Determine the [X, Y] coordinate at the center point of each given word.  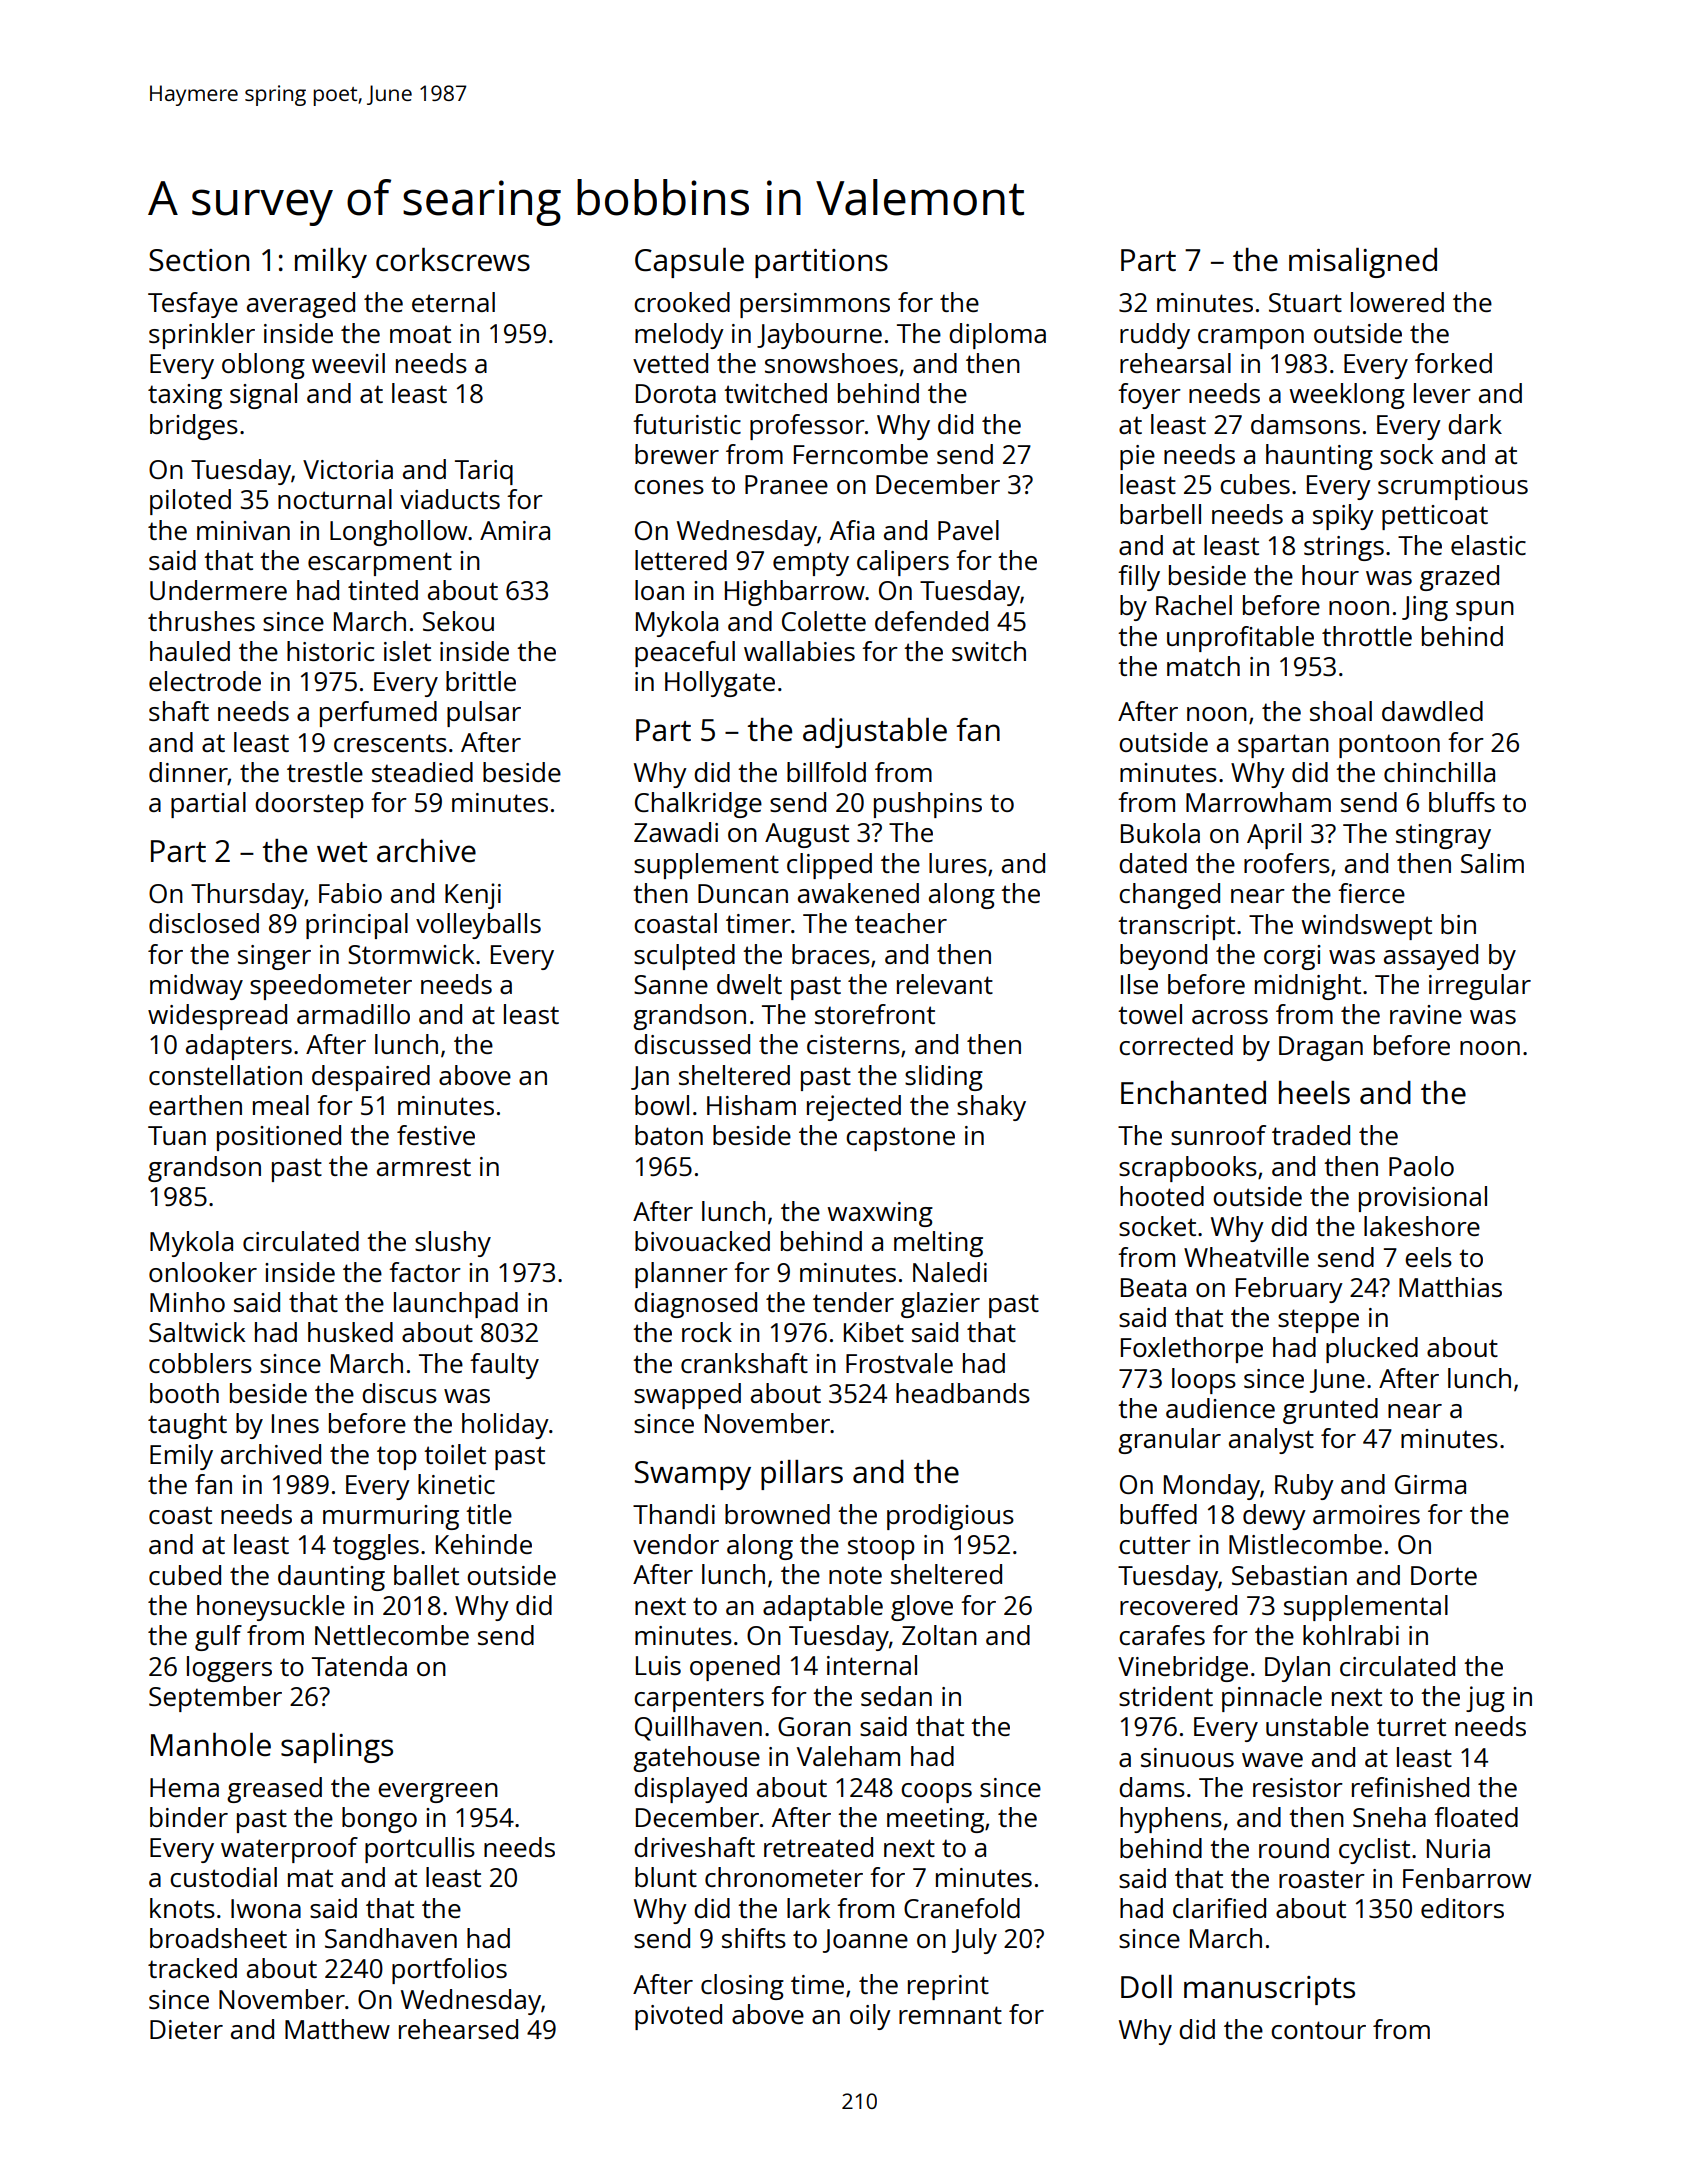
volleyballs [478, 926]
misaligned [1363, 263]
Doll [1146, 1987]
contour [1318, 2030]
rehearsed [458, 2029]
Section [199, 260]
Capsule [689, 263]
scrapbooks [1188, 1169]
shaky [991, 1108]
